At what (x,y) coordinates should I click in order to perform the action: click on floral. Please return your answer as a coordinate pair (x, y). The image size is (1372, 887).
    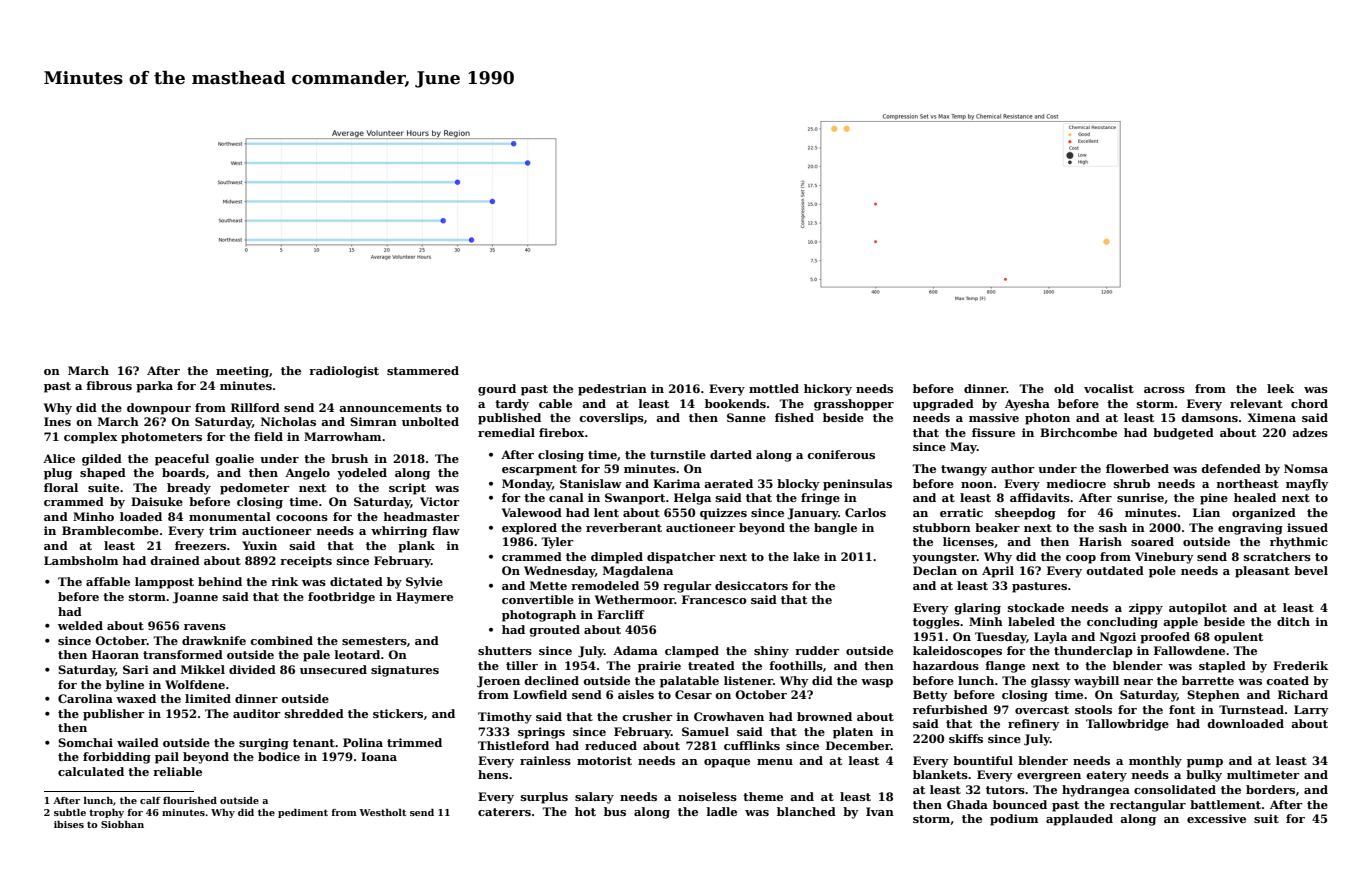
    Looking at the image, I should click on (61, 487).
